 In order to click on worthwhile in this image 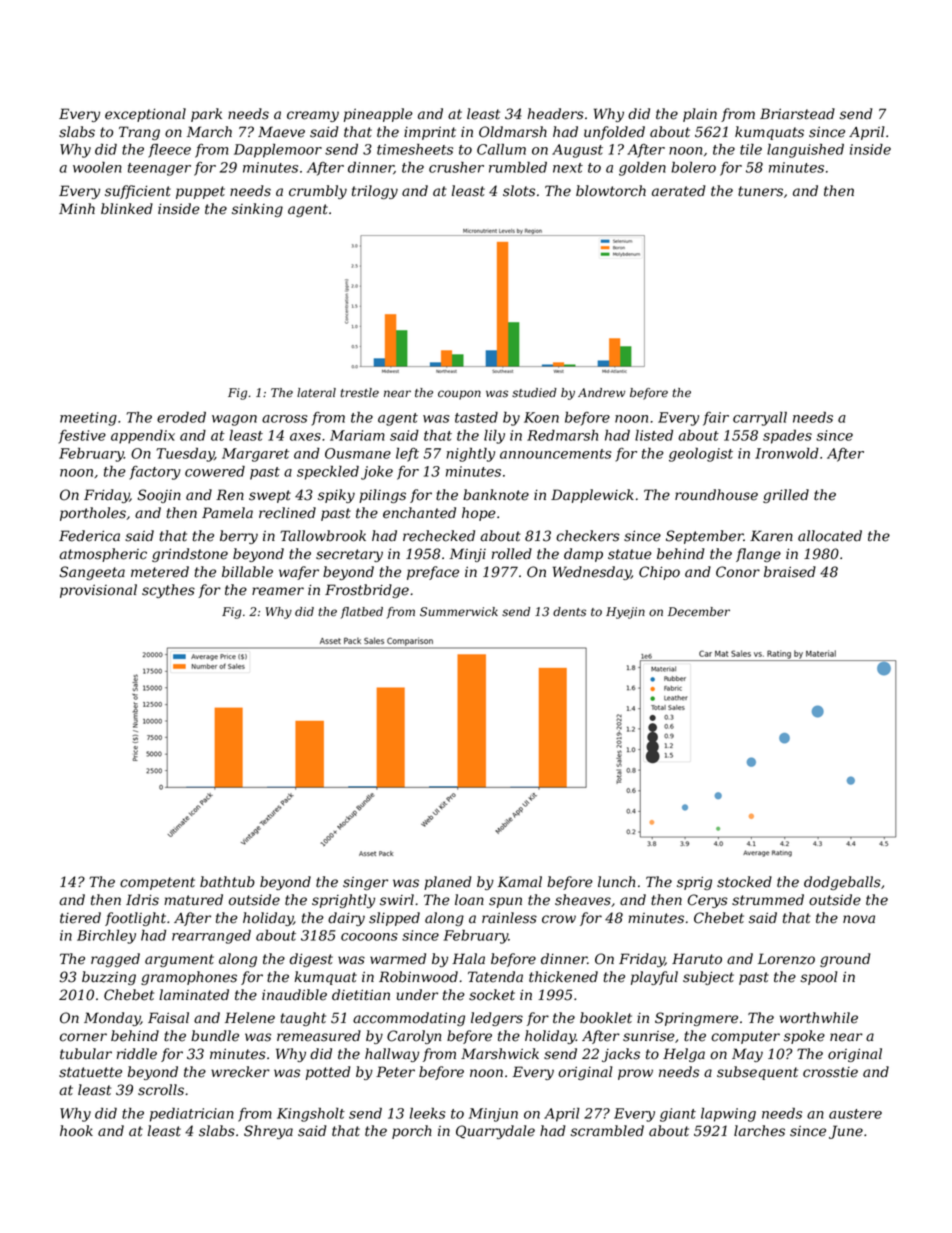, I will do `click(819, 1018)`.
